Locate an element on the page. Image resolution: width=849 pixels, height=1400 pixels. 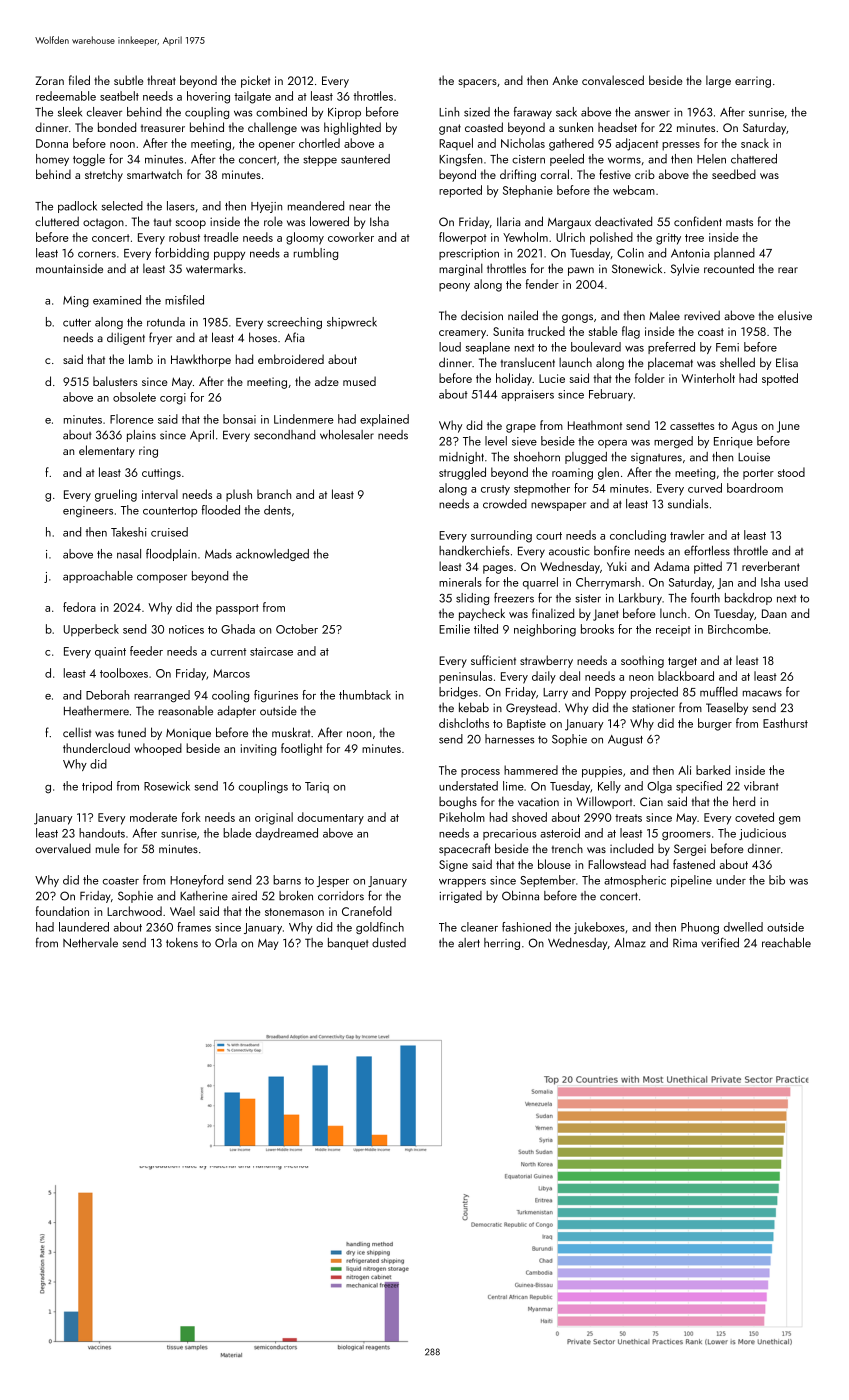
dusted is located at coordinates (389, 943).
